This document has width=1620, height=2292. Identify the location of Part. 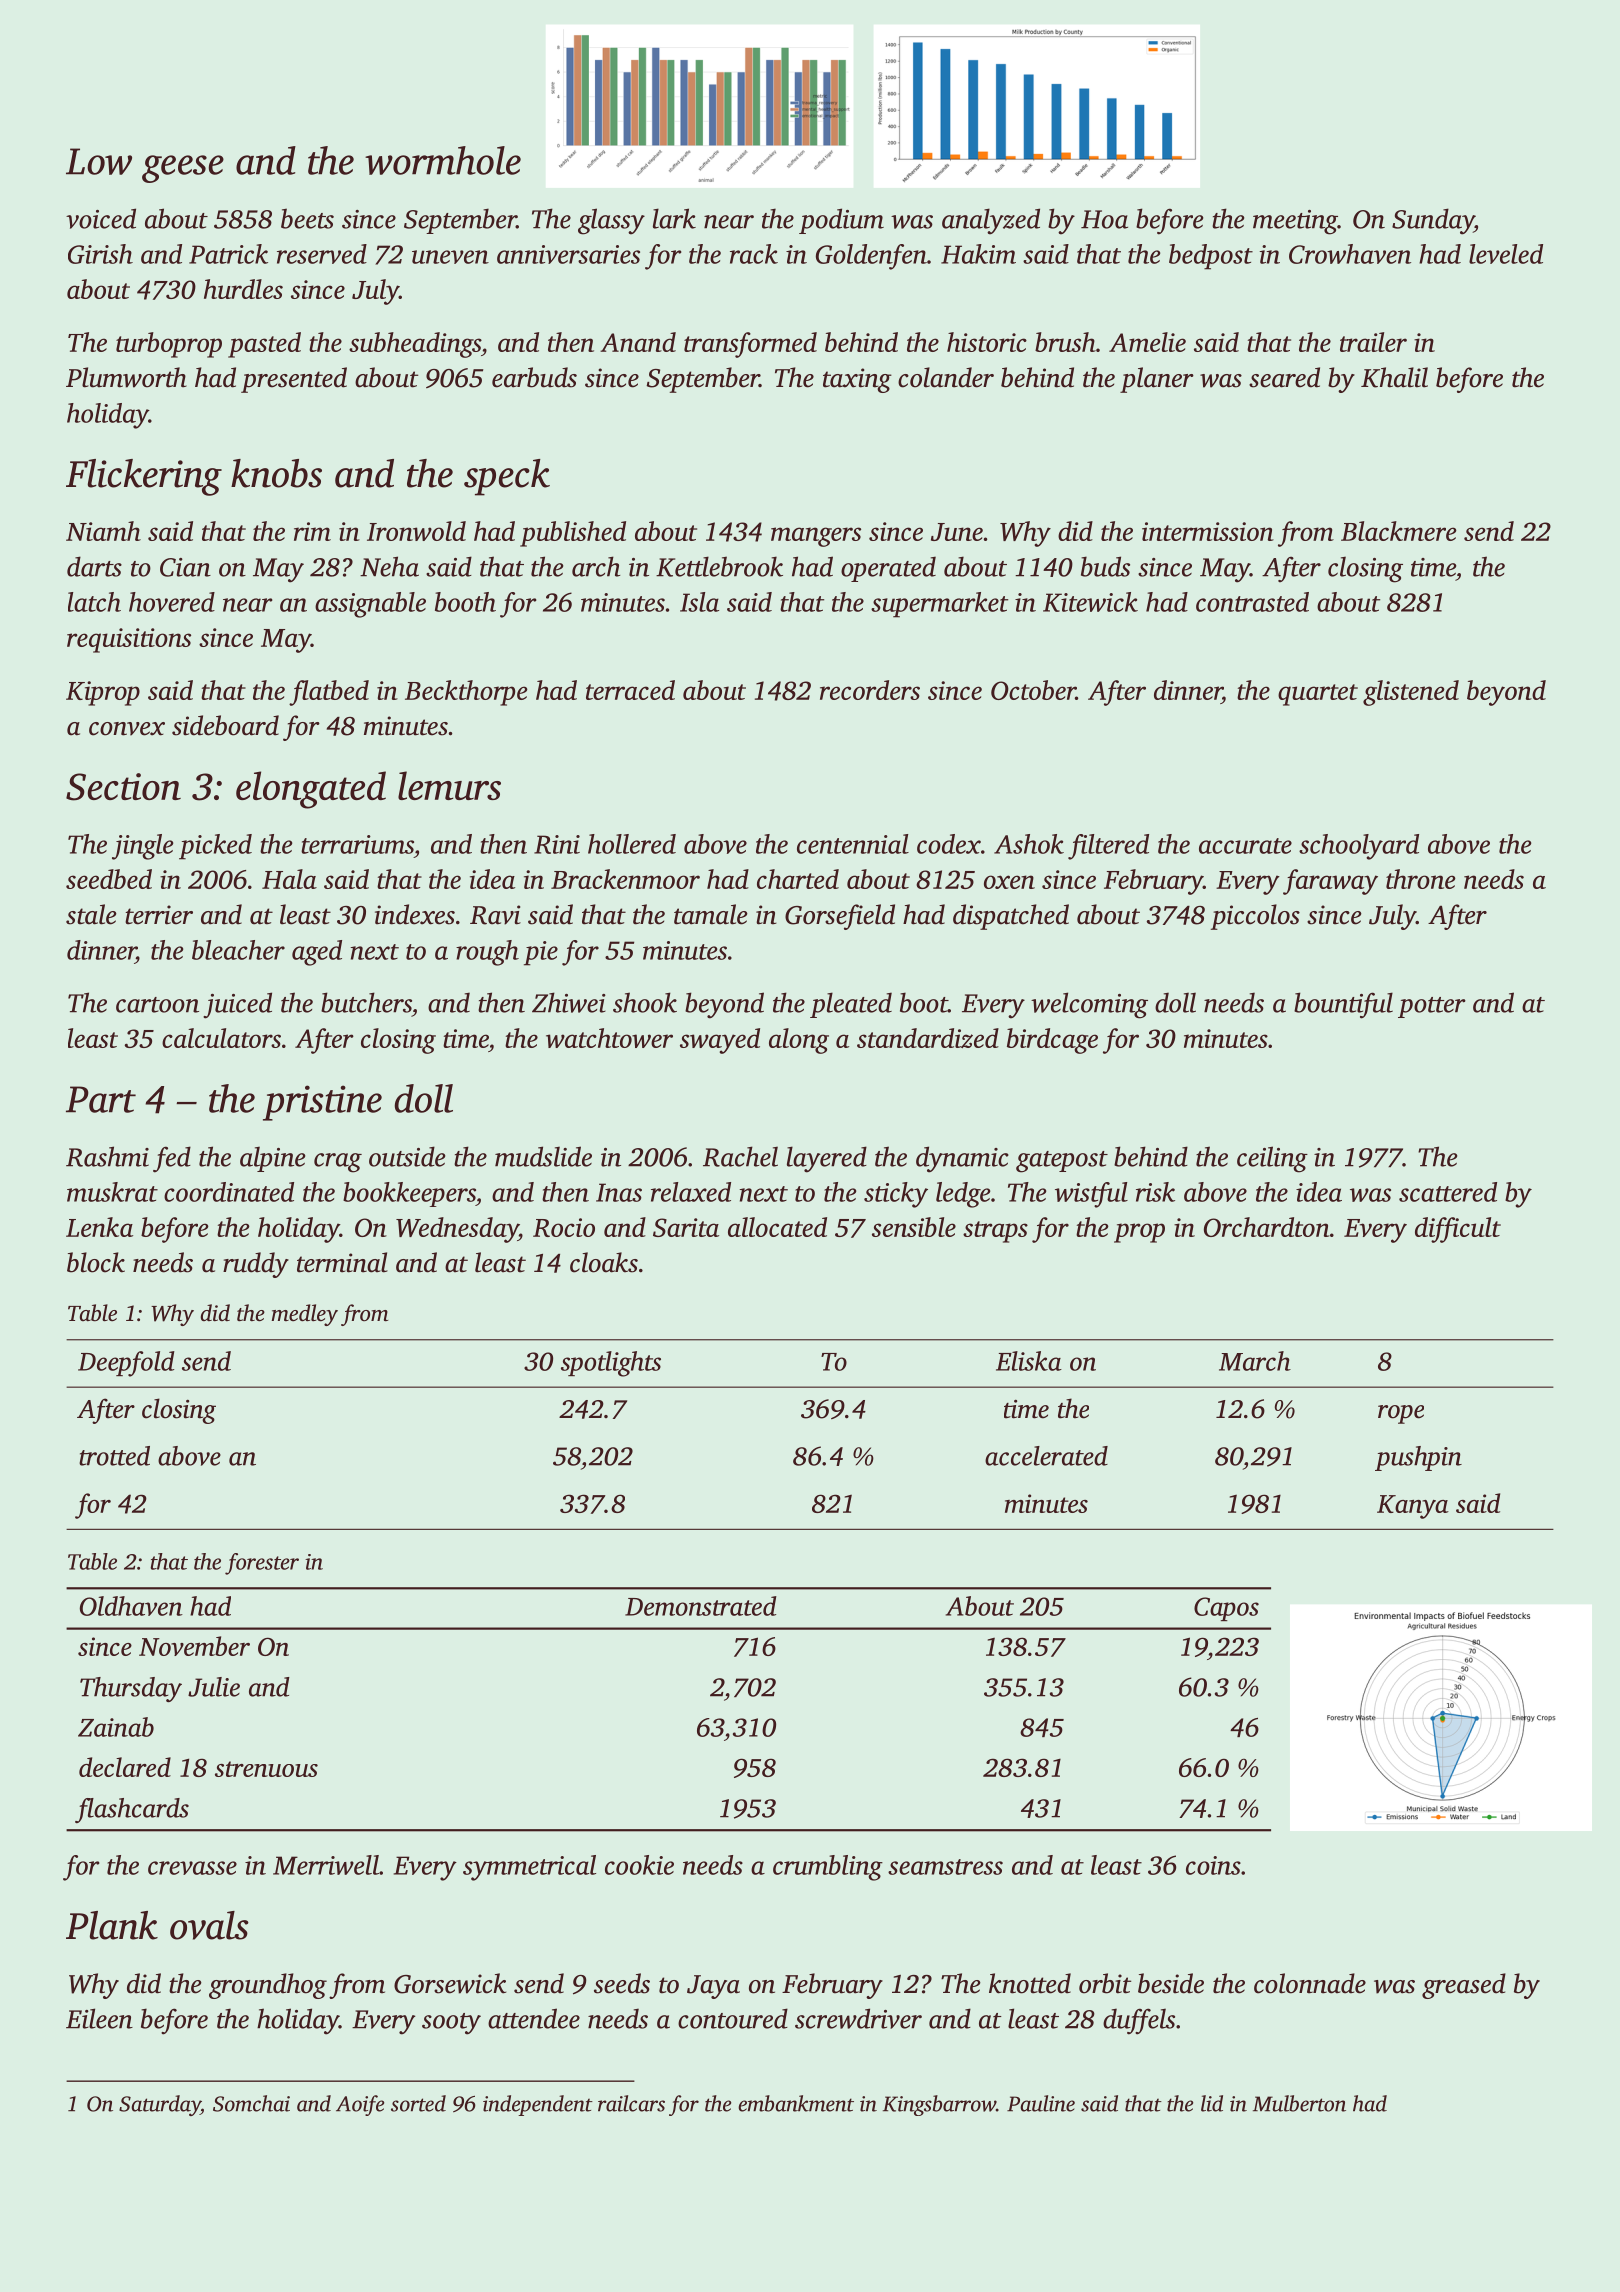
(101, 1099).
